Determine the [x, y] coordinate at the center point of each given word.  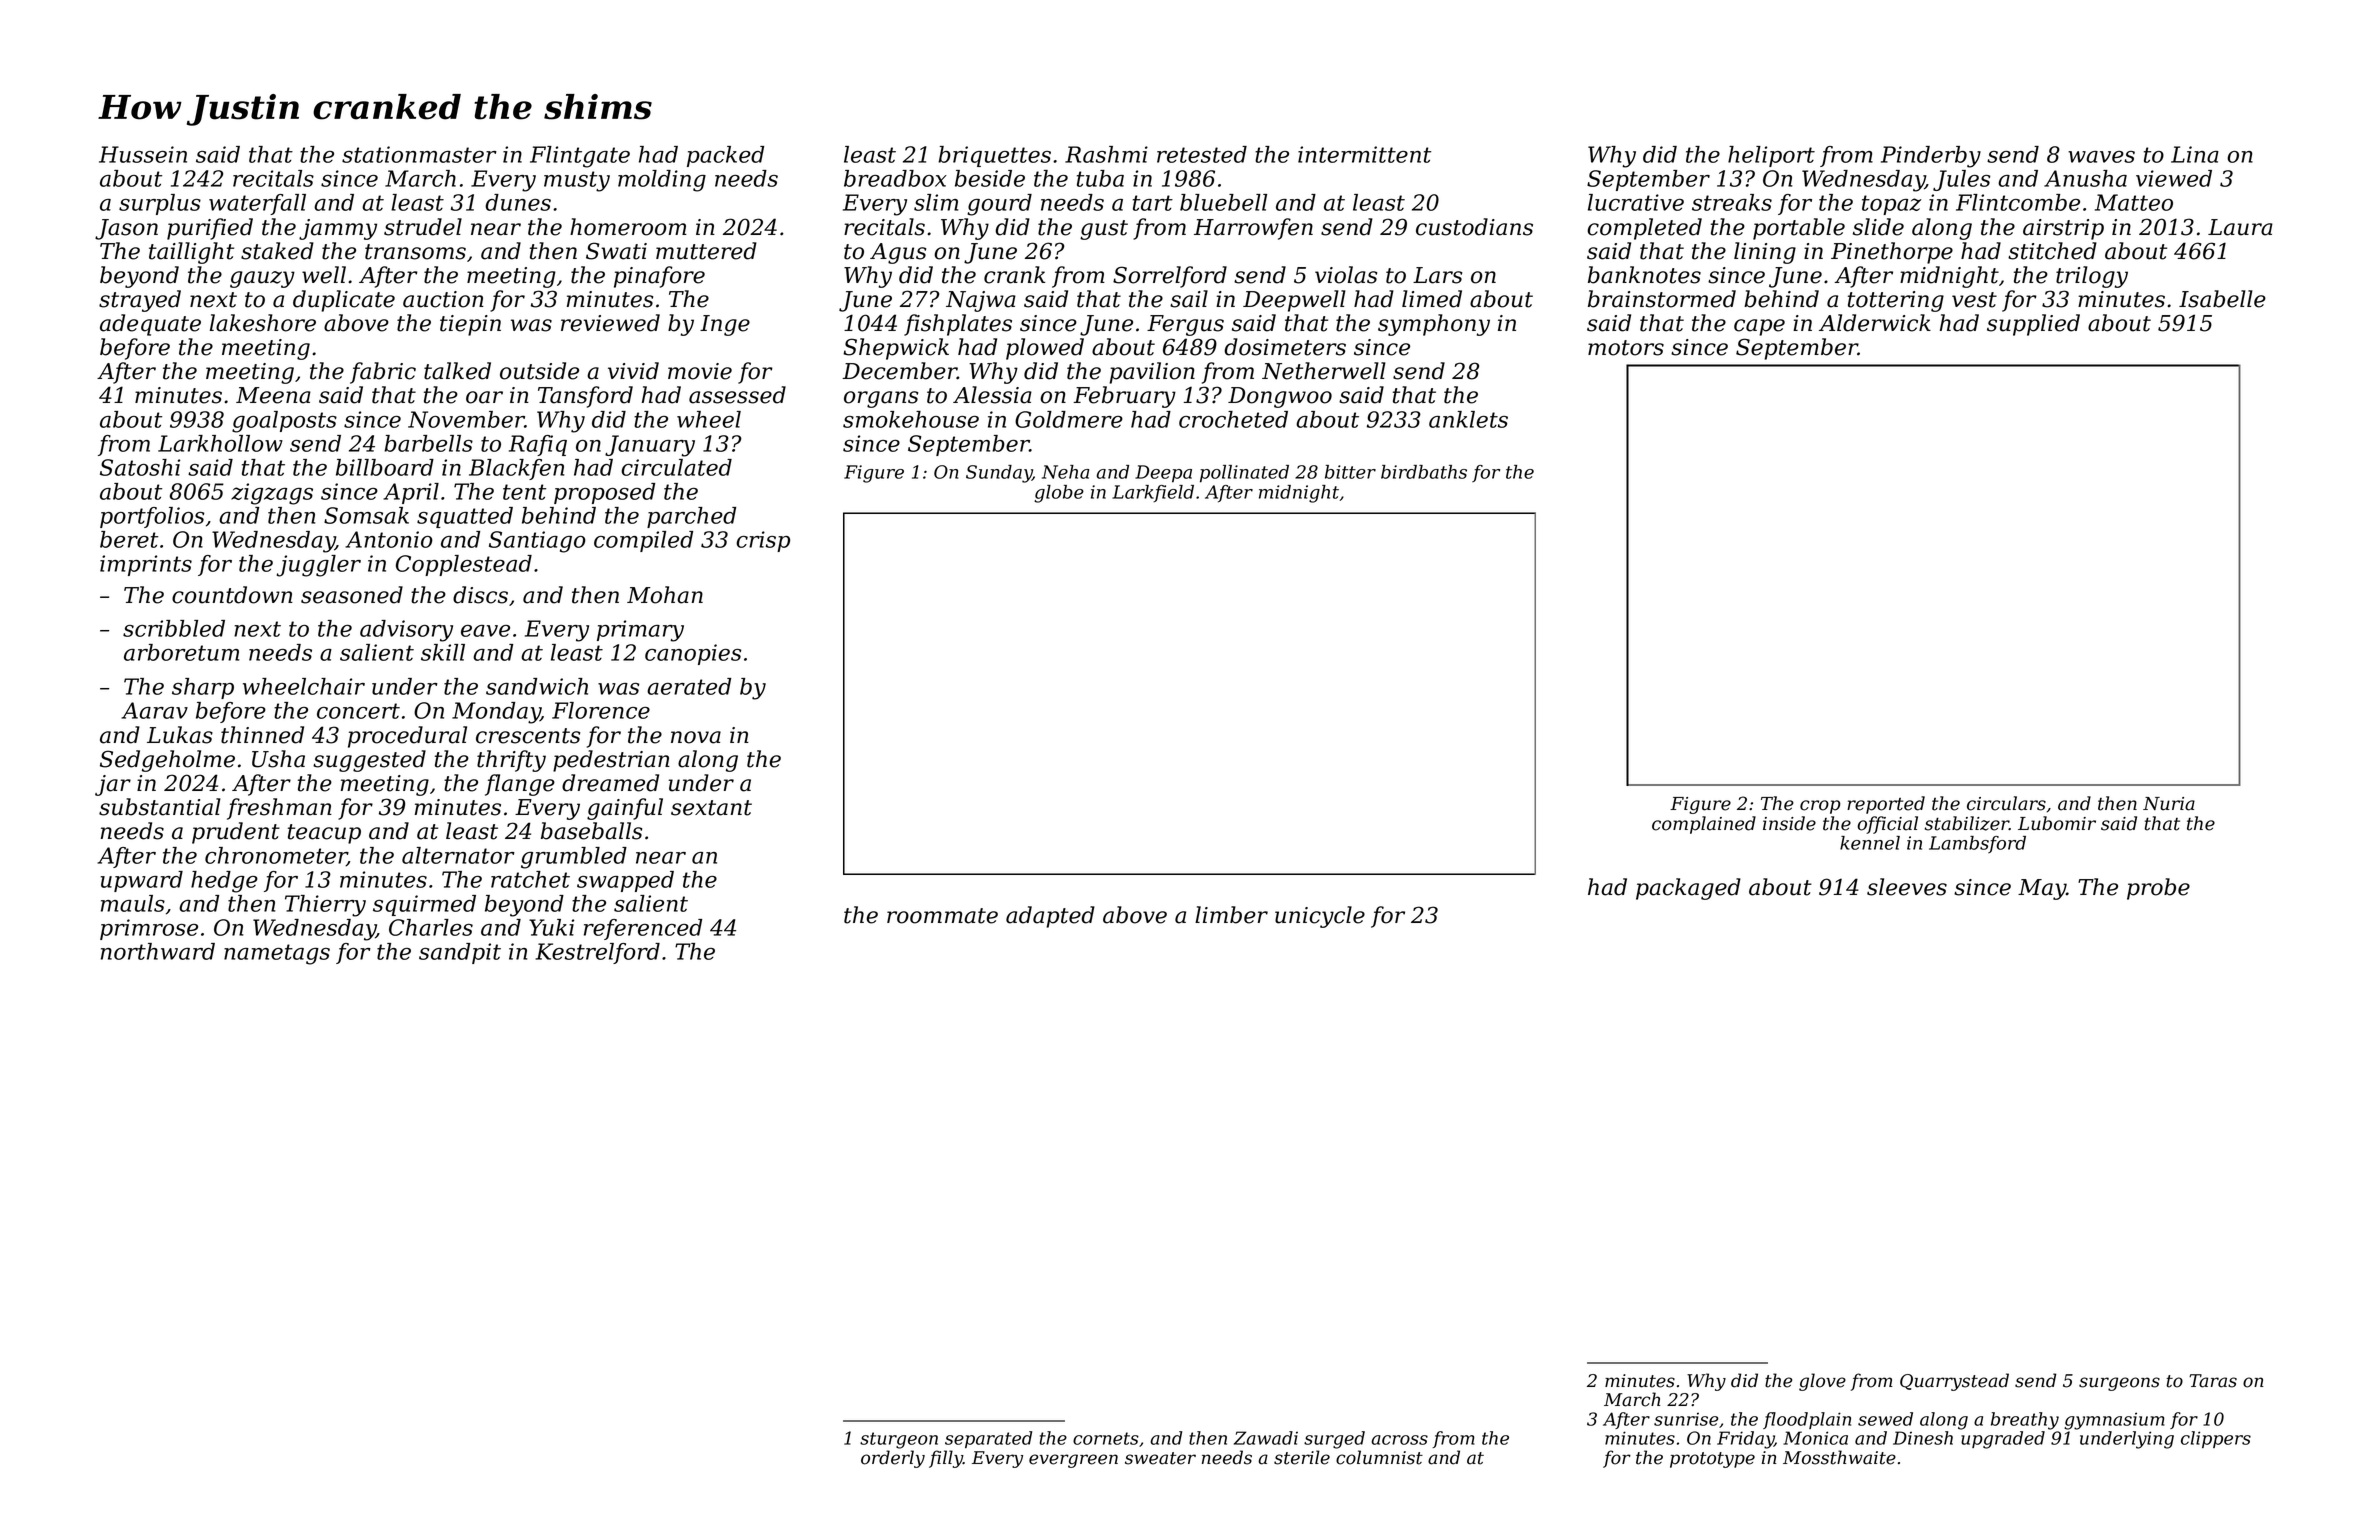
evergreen [1073, 1461]
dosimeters [1285, 347]
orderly [893, 1459]
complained [1704, 825]
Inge [725, 325]
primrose [149, 929]
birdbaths [1424, 472]
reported [1886, 805]
